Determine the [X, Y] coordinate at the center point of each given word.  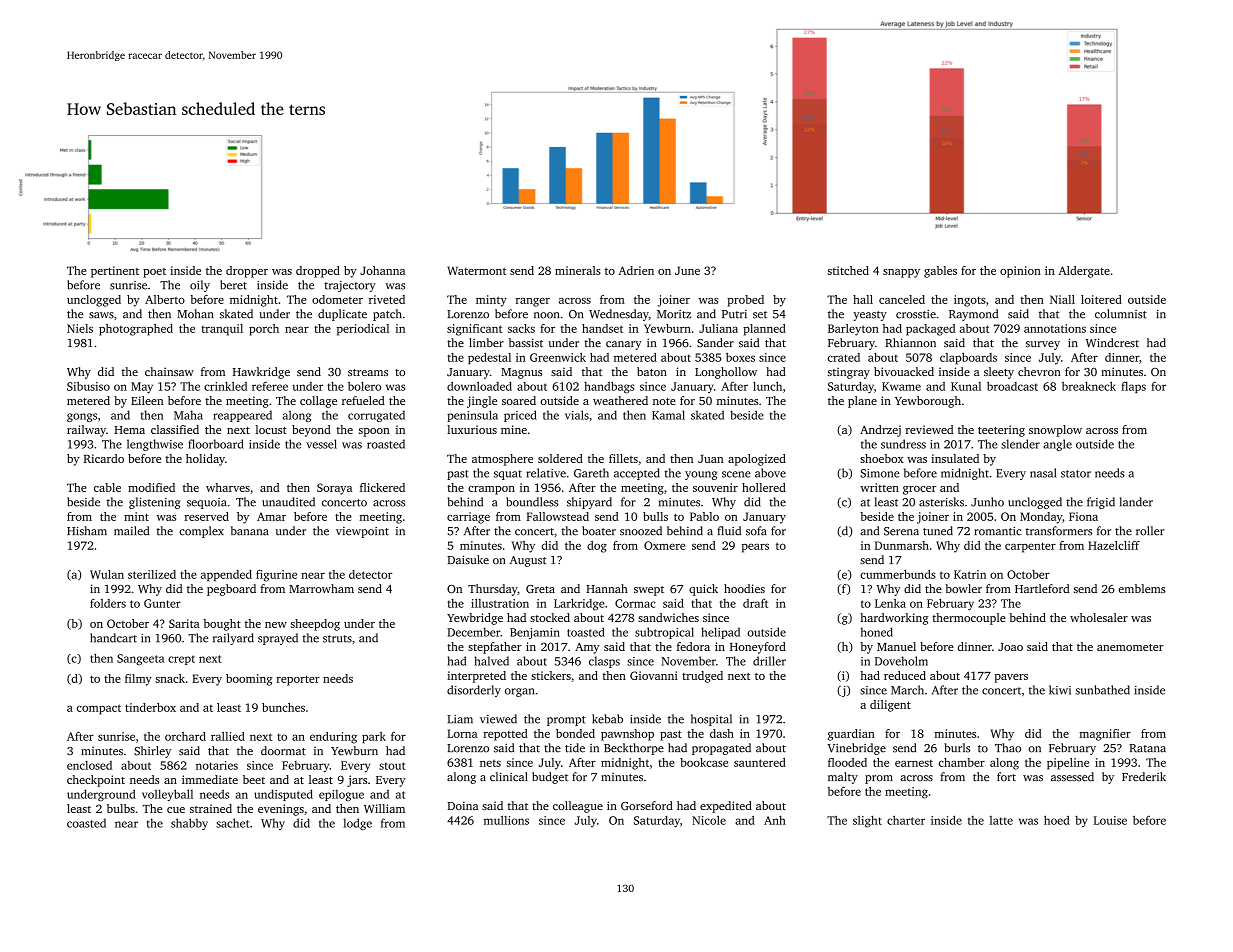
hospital [711, 720]
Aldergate [1084, 272]
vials [577, 415]
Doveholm [901, 661]
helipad [720, 633]
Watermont [476, 270]
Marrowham [321, 588]
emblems [1141, 588]
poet [154, 273]
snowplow [1055, 431]
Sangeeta [140, 659]
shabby [189, 824]
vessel [321, 444]
